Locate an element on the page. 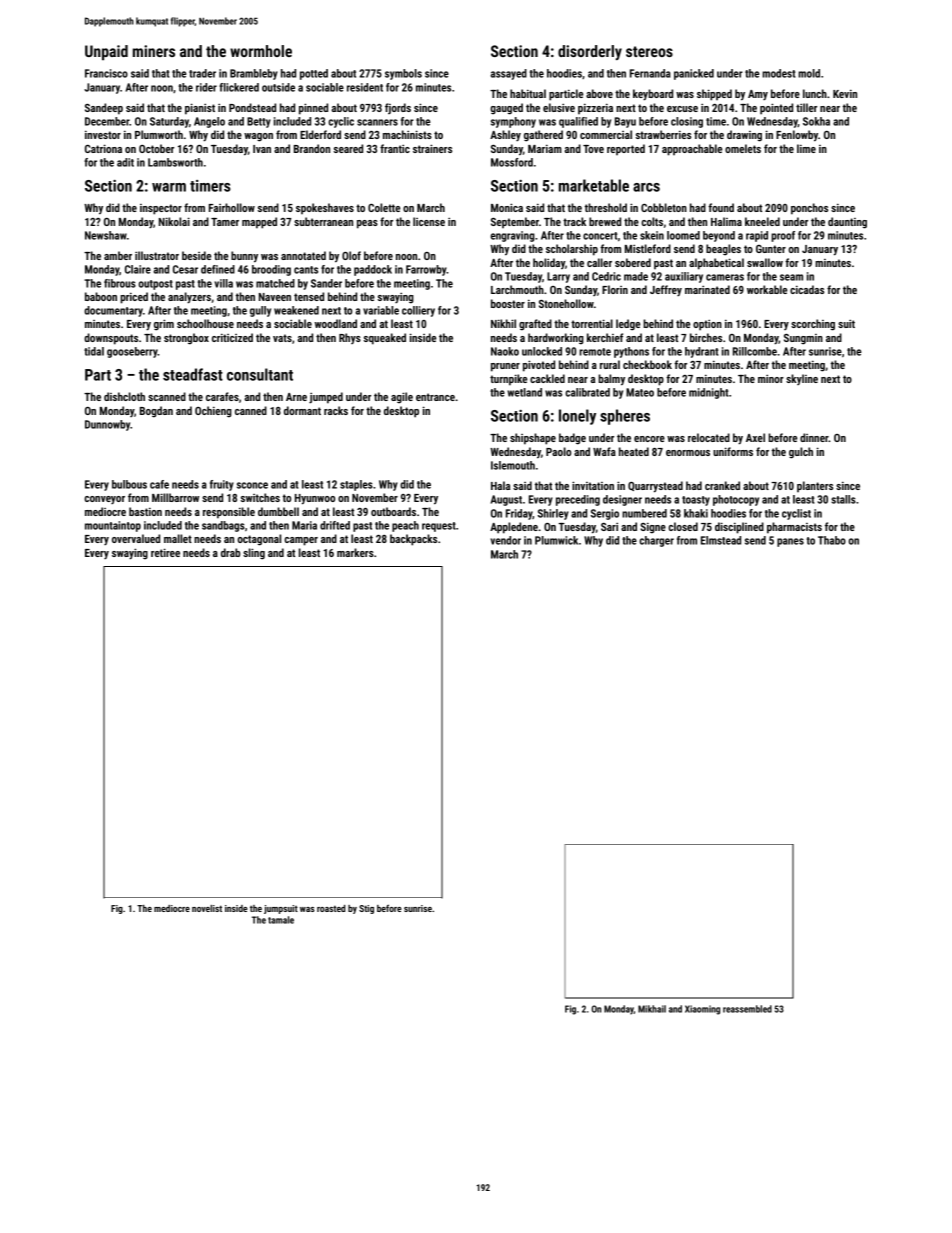 The image size is (952, 1233). markers is located at coordinates (355, 552).
